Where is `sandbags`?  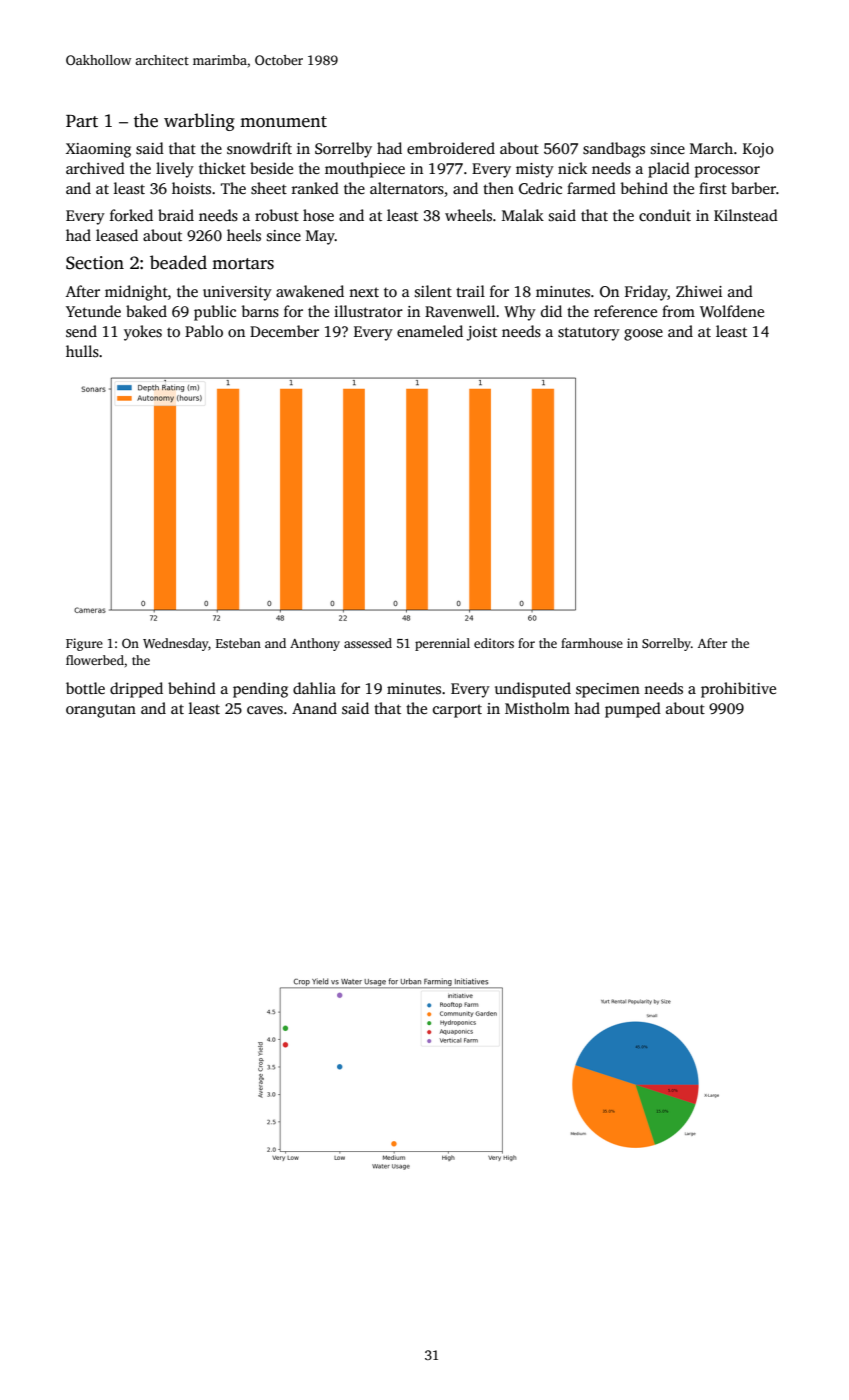 sandbags is located at coordinates (614, 150).
